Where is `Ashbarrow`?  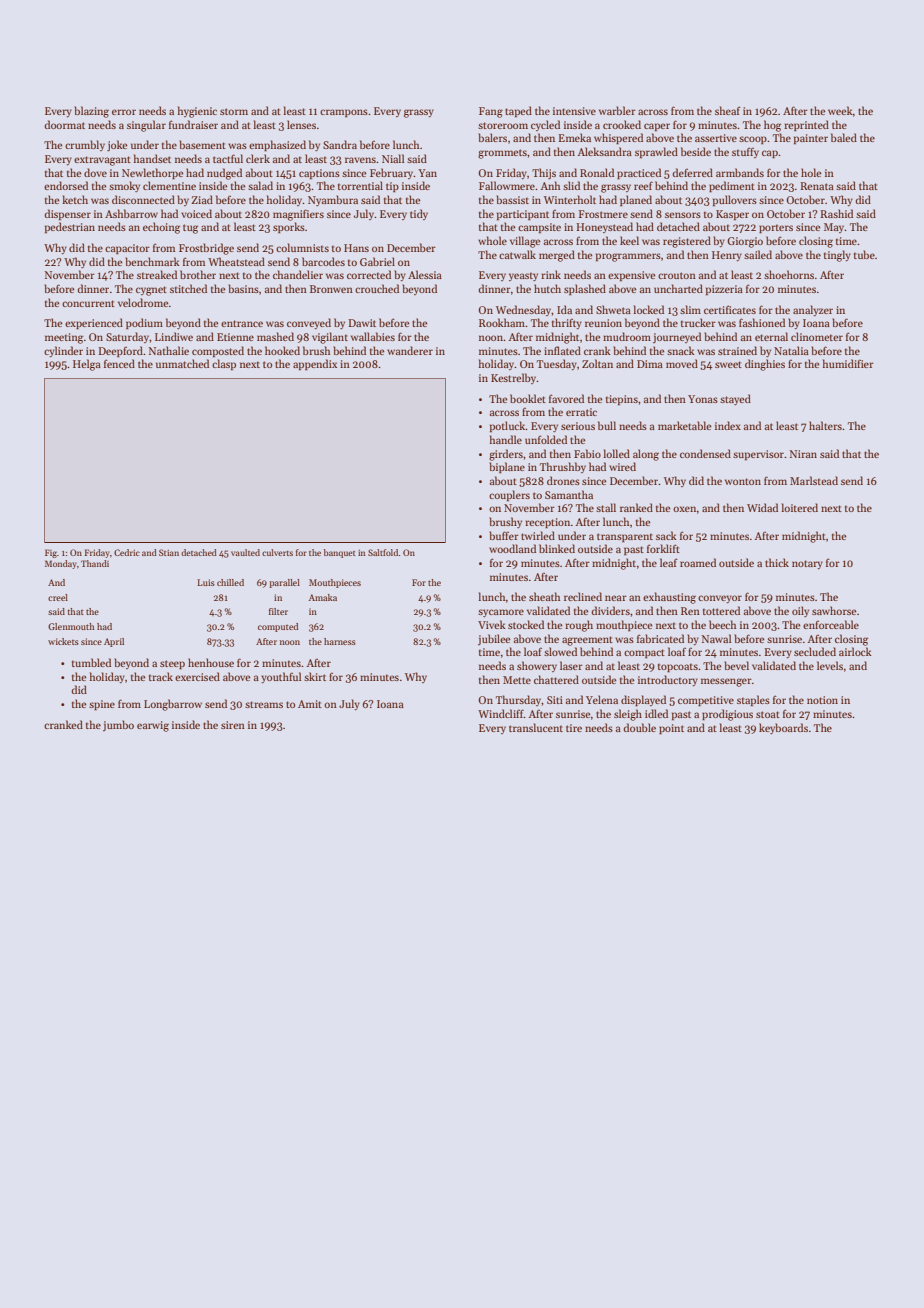
Ashbarrow is located at coordinates (131, 213).
